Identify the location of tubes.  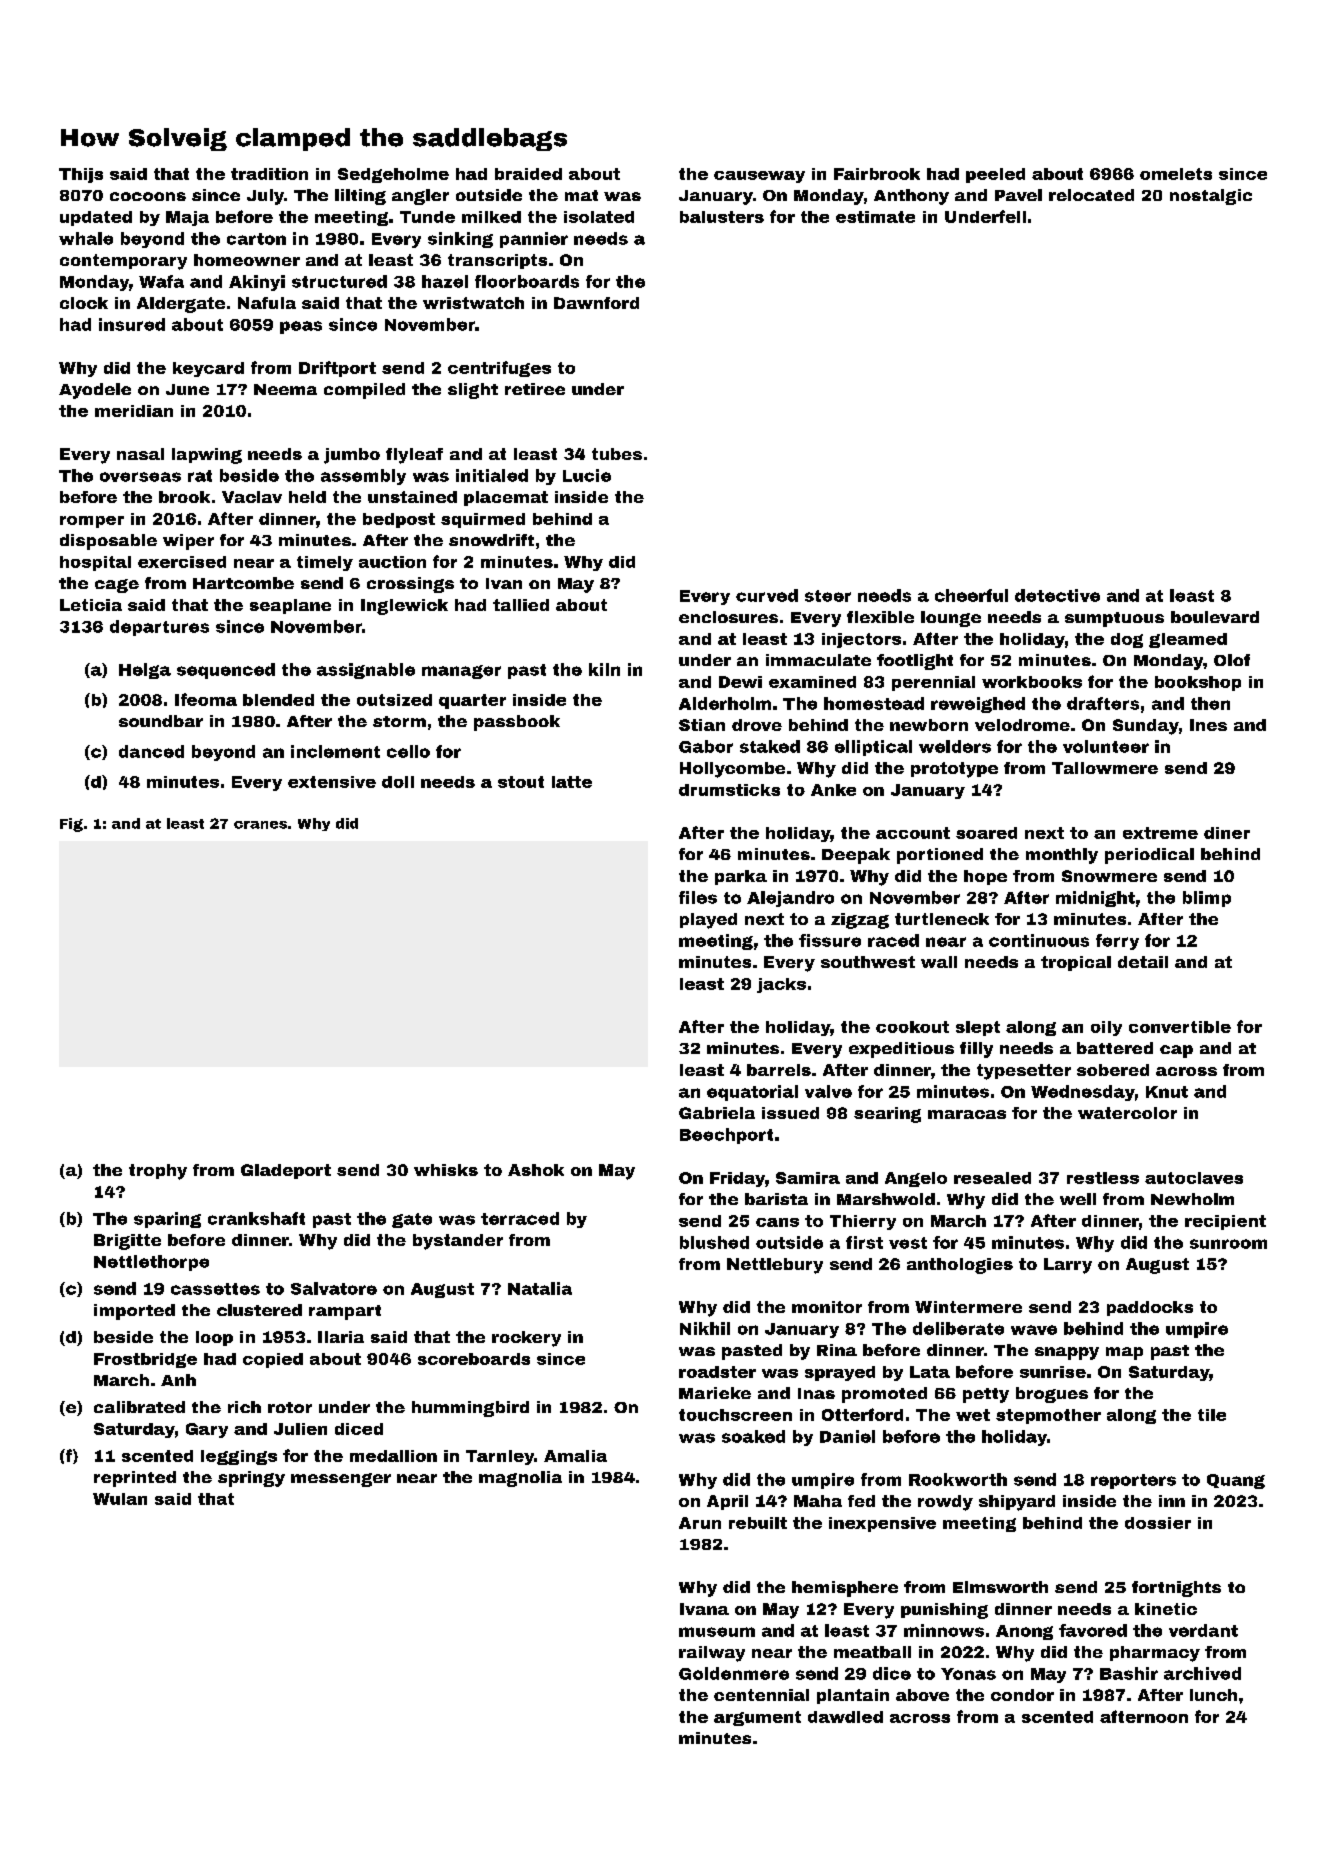
(617, 454).
